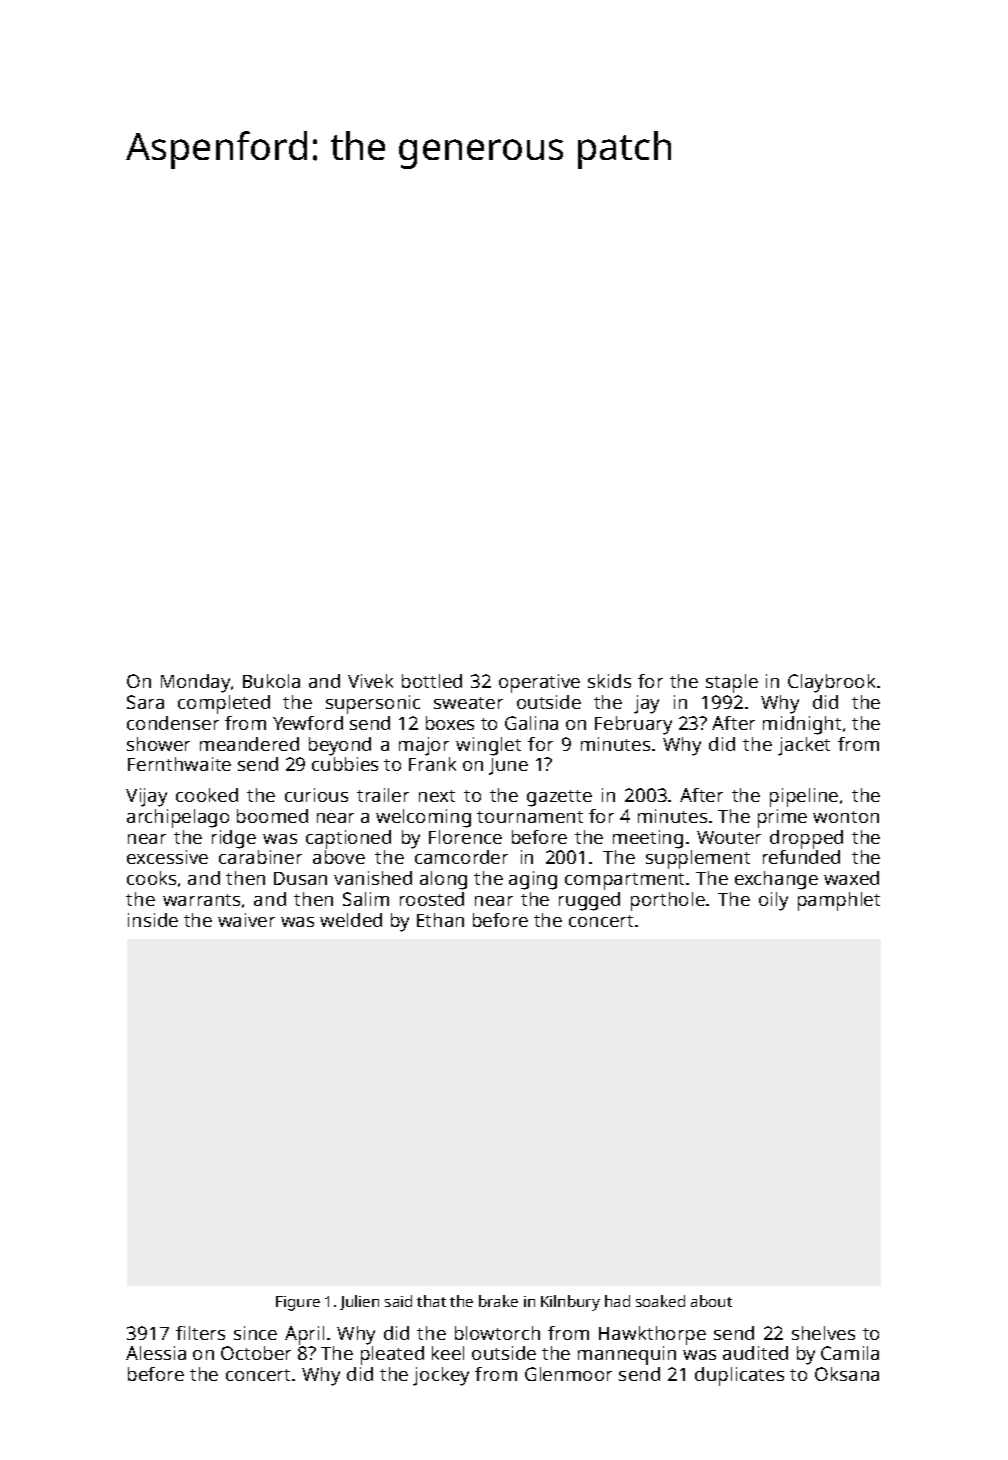 The image size is (1008, 1460). I want to click on Claybrook, so click(831, 683).
